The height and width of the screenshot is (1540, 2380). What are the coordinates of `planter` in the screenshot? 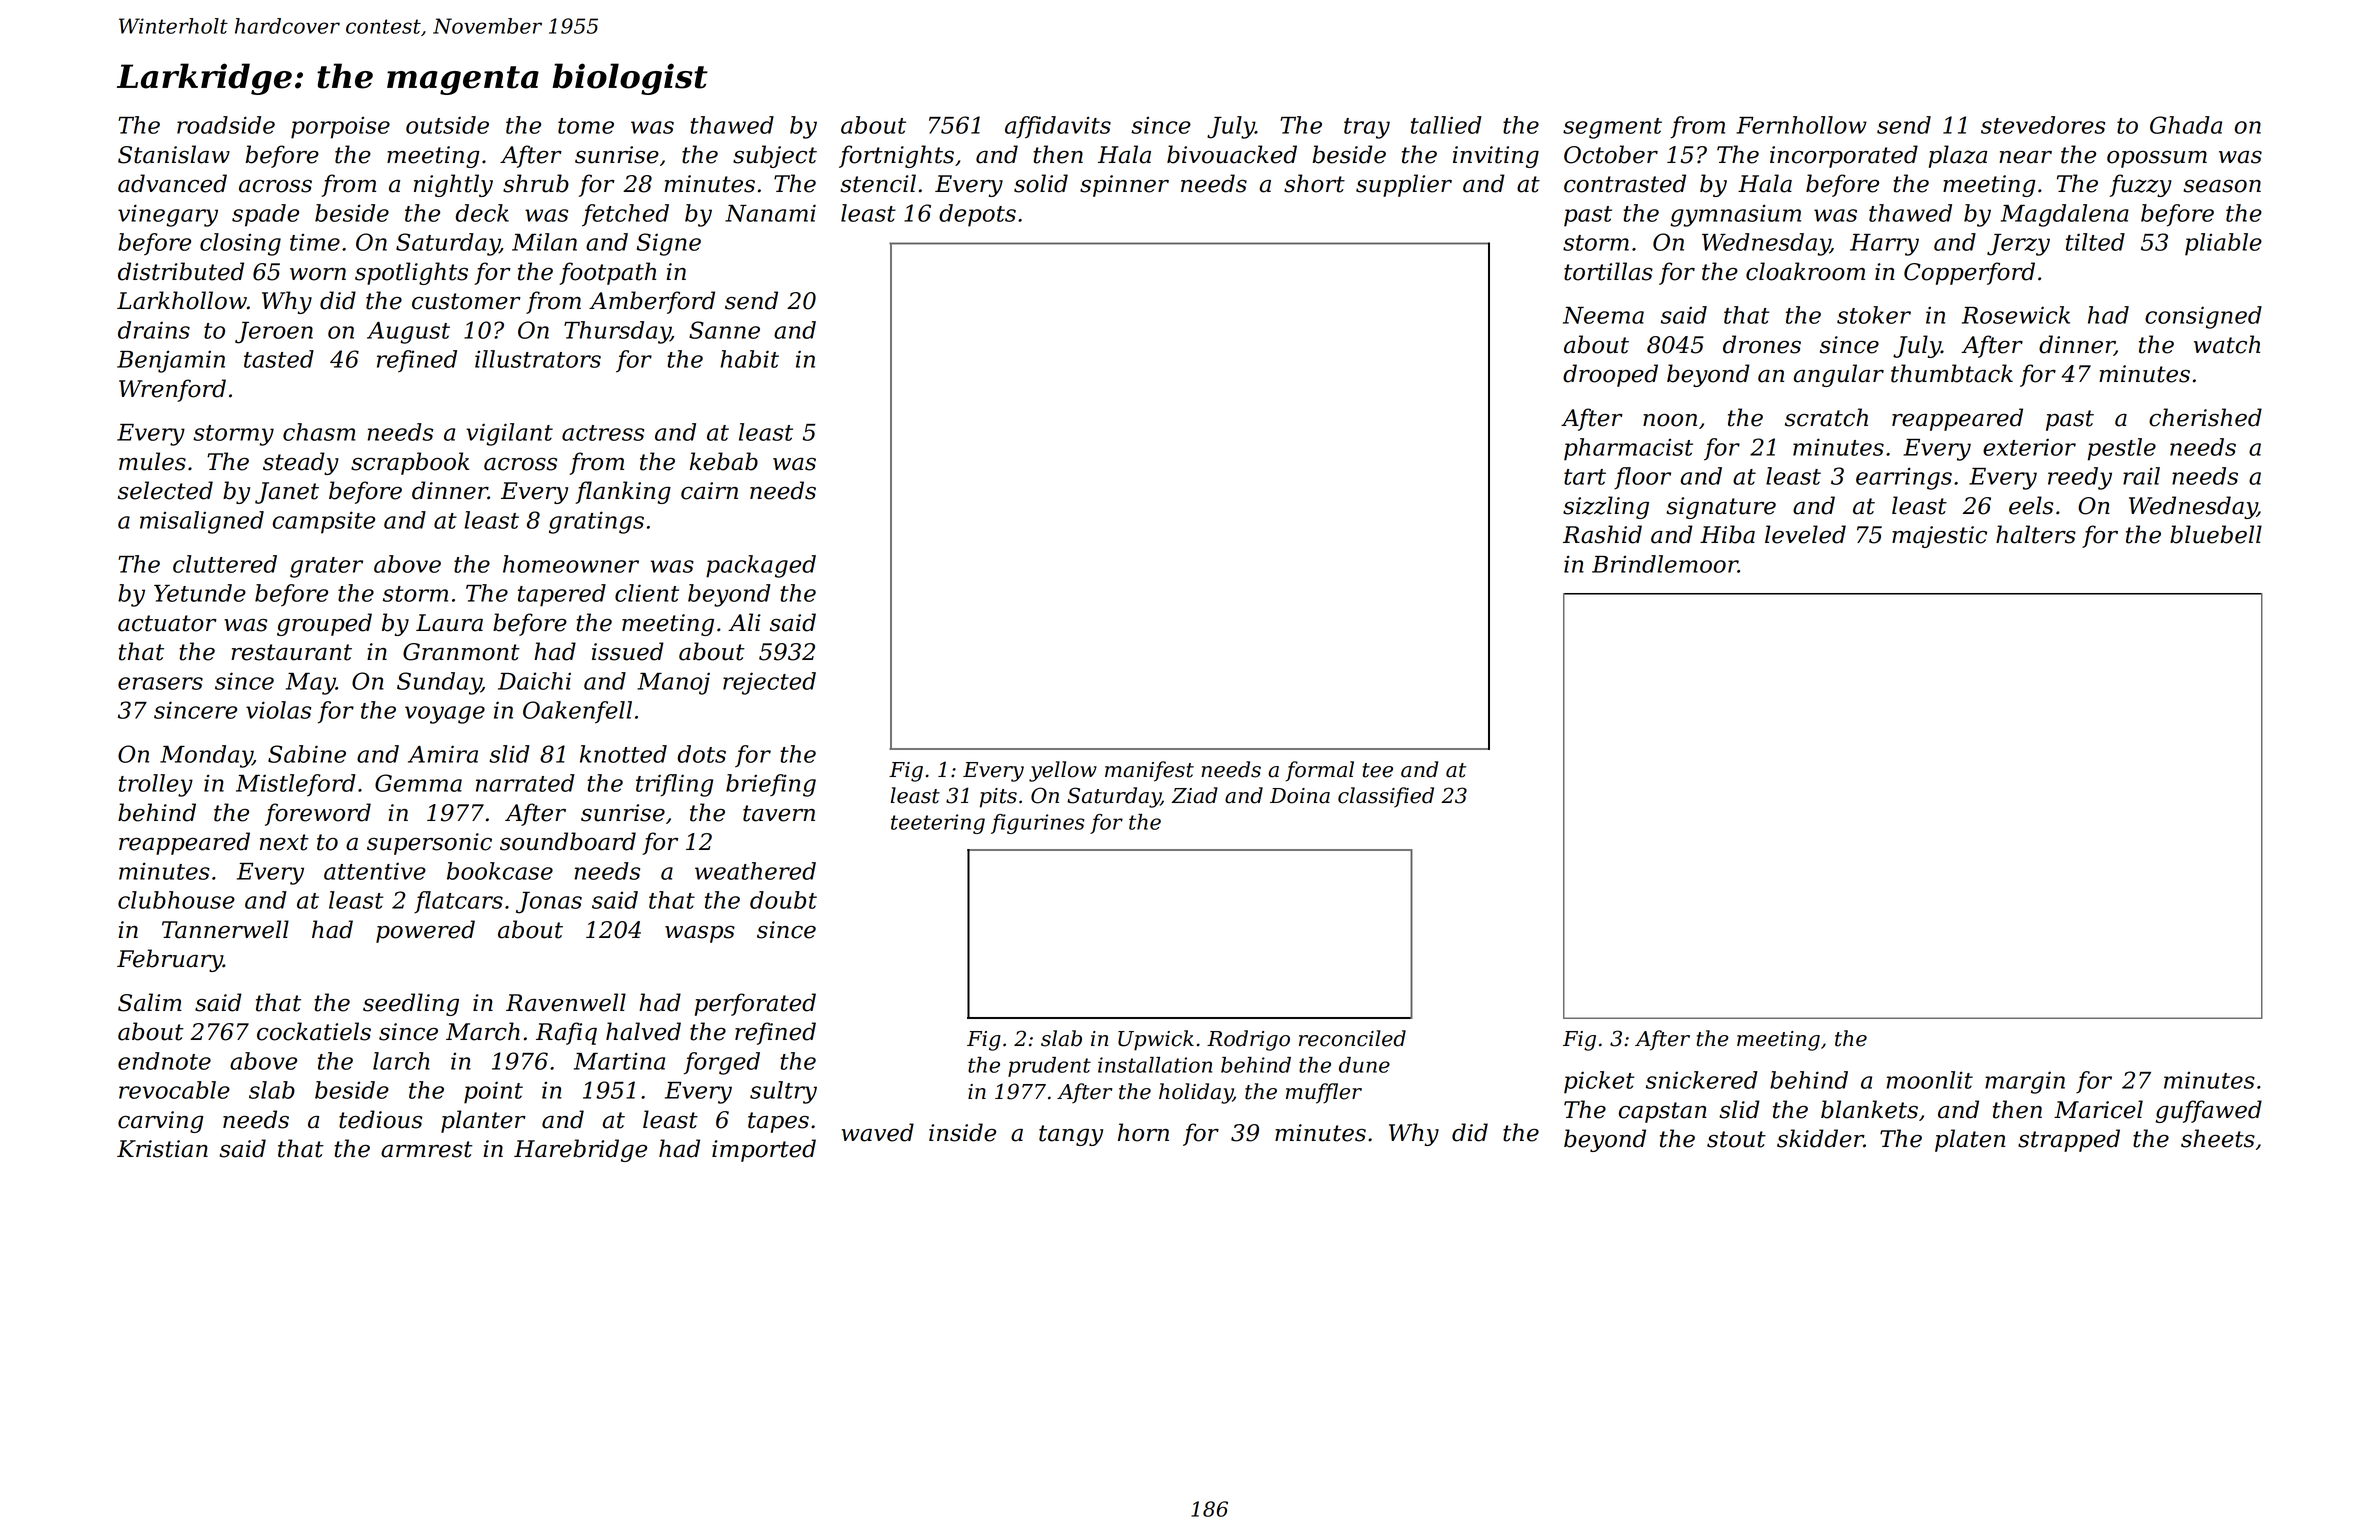 It's located at (483, 1121).
